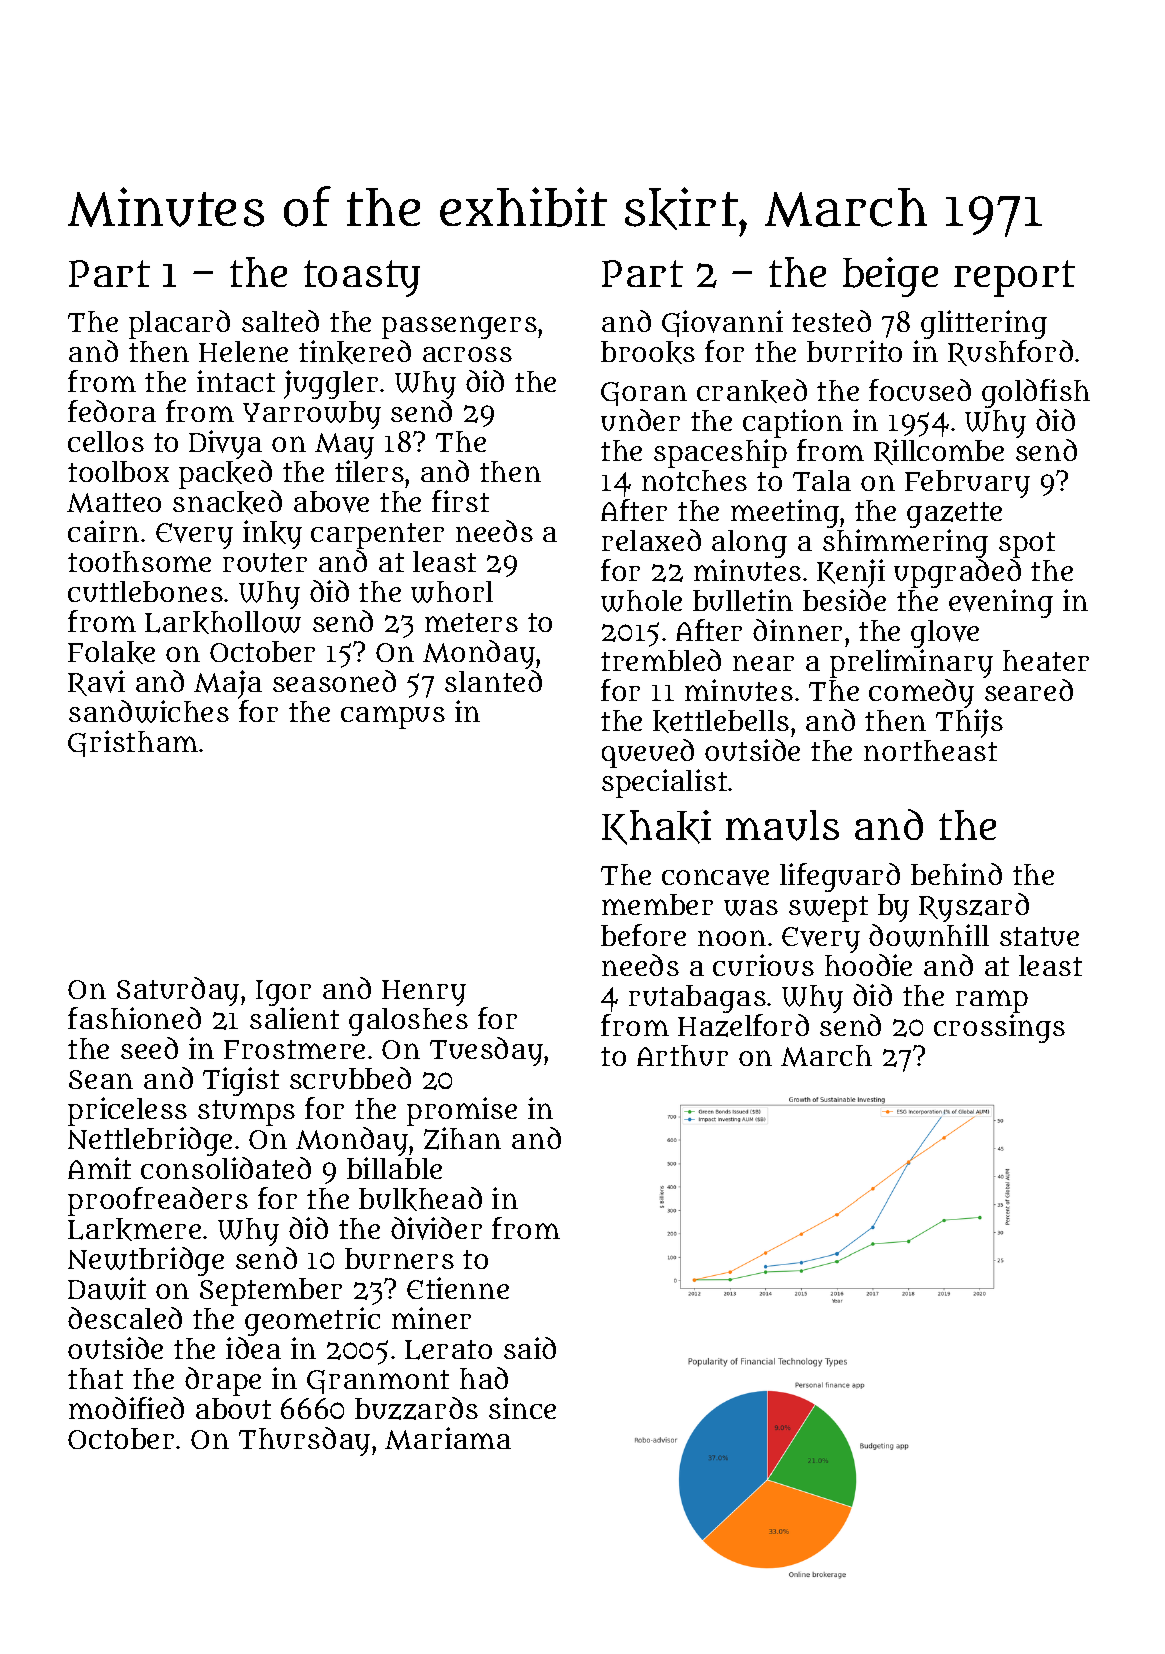  Describe the element at coordinates (999, 1028) in the screenshot. I see `crossings` at that location.
